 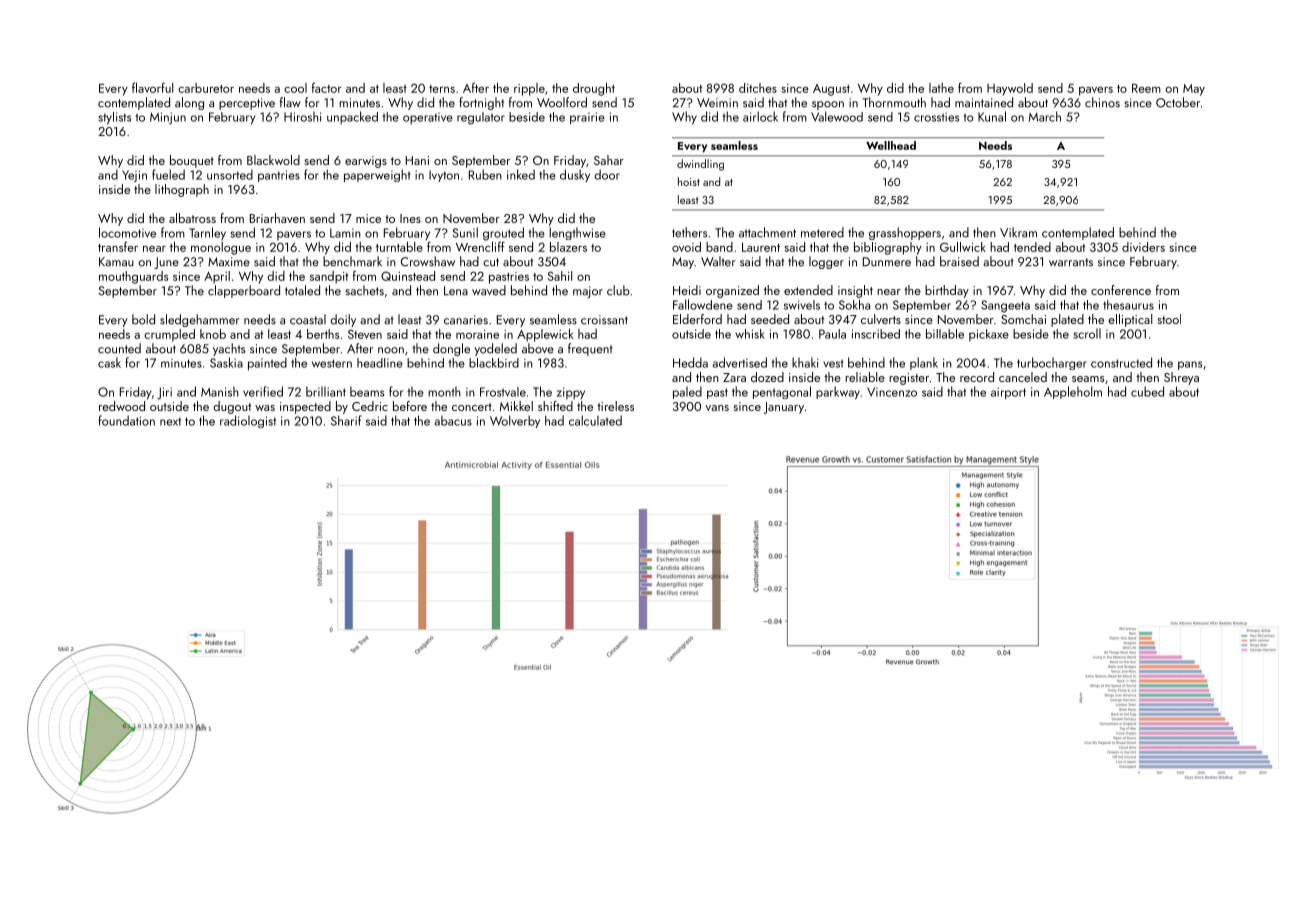 I want to click on next, so click(x=170, y=421).
